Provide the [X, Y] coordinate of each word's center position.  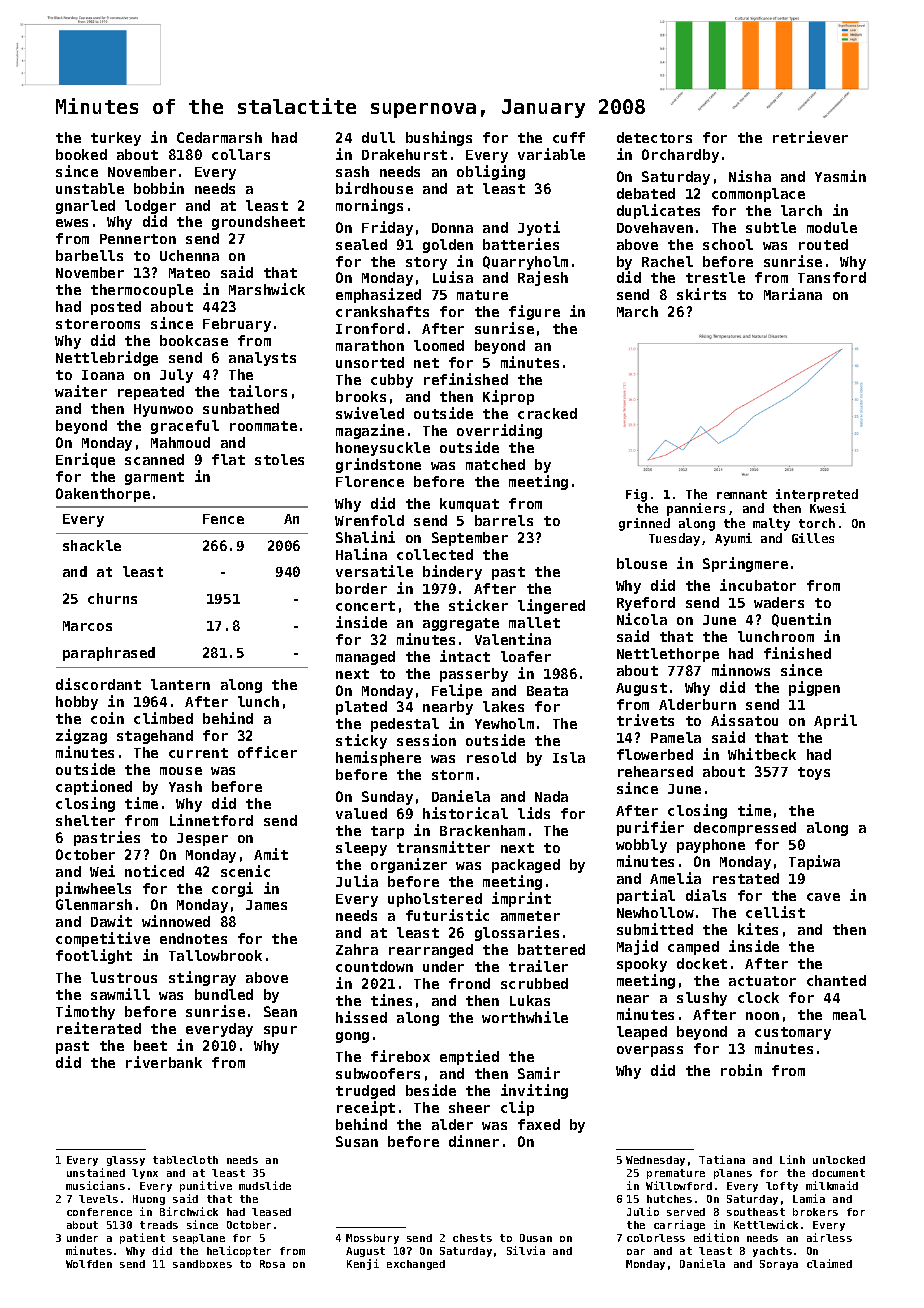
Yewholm [504, 723]
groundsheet [258, 223]
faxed [539, 1124]
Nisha [750, 176]
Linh [792, 1159]
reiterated [99, 1028]
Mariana [793, 294]
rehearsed [655, 771]
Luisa [453, 277]
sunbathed [241, 408]
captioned [94, 787]
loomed [439, 345]
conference [99, 1212]
